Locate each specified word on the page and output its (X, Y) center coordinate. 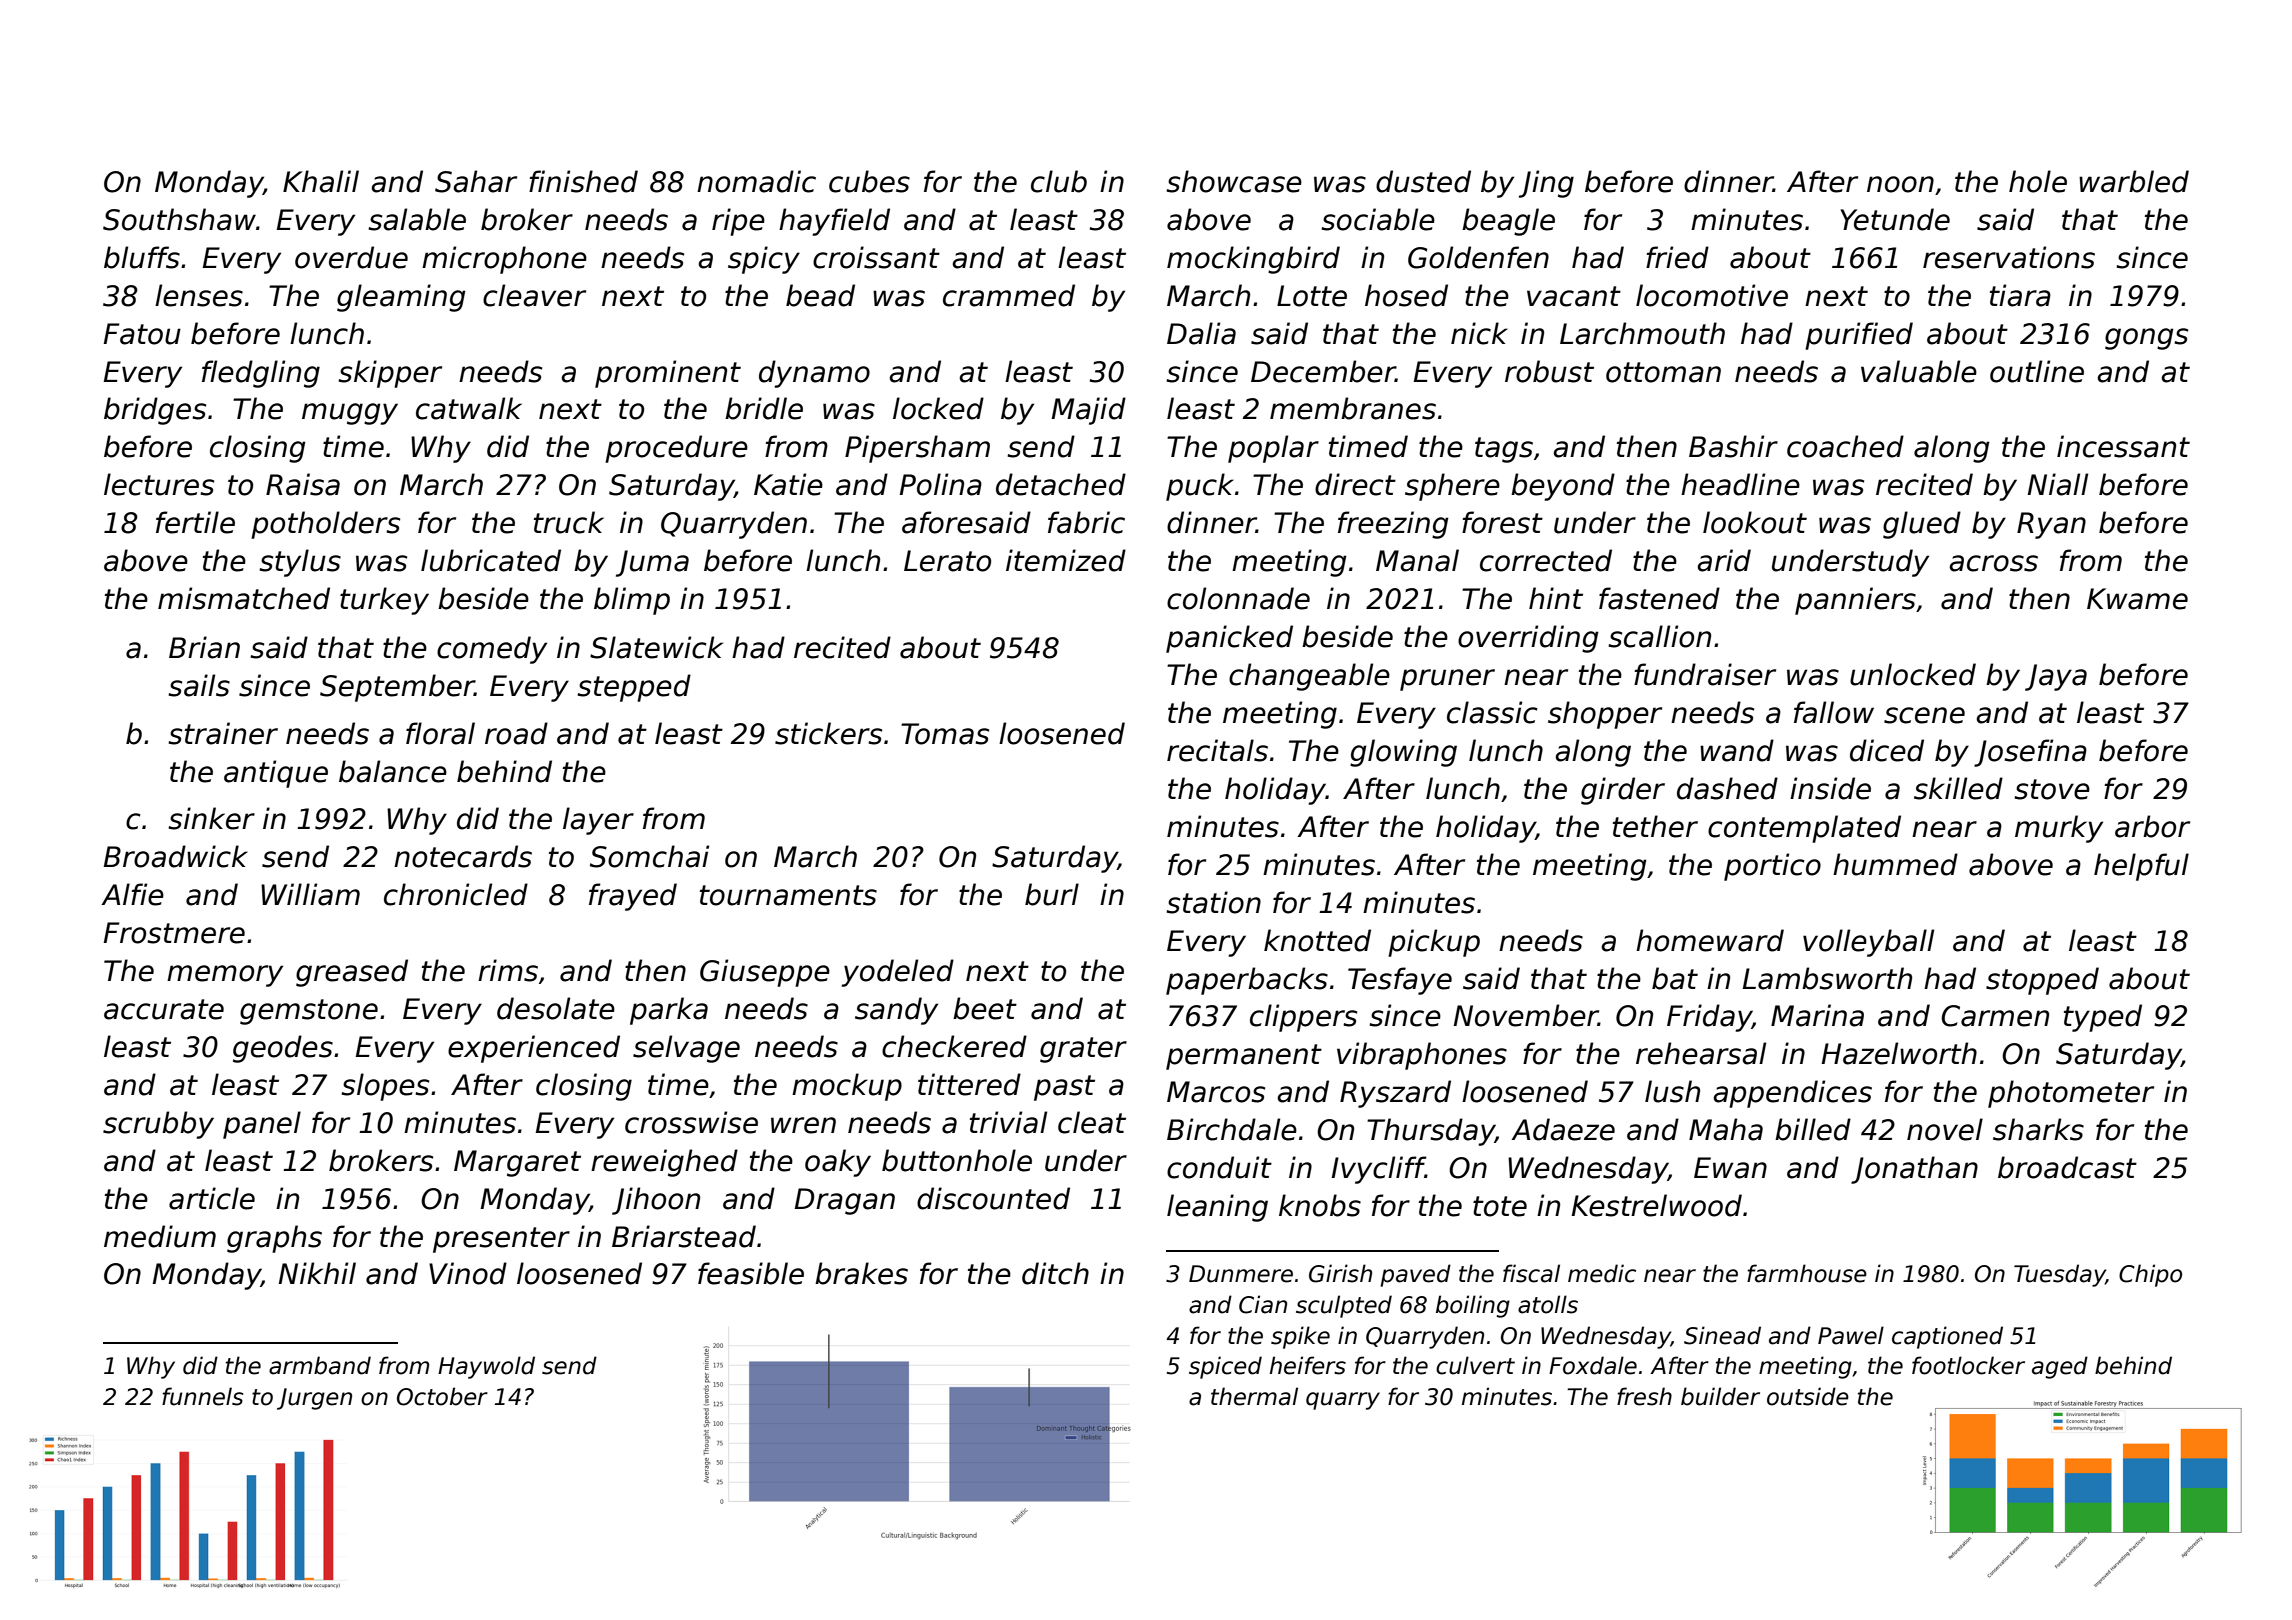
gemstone (309, 1012)
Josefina (2030, 753)
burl (1052, 894)
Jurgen (314, 1399)
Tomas (945, 734)
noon (1900, 184)
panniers (1855, 601)
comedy (492, 650)
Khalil (321, 181)
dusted (1423, 181)
